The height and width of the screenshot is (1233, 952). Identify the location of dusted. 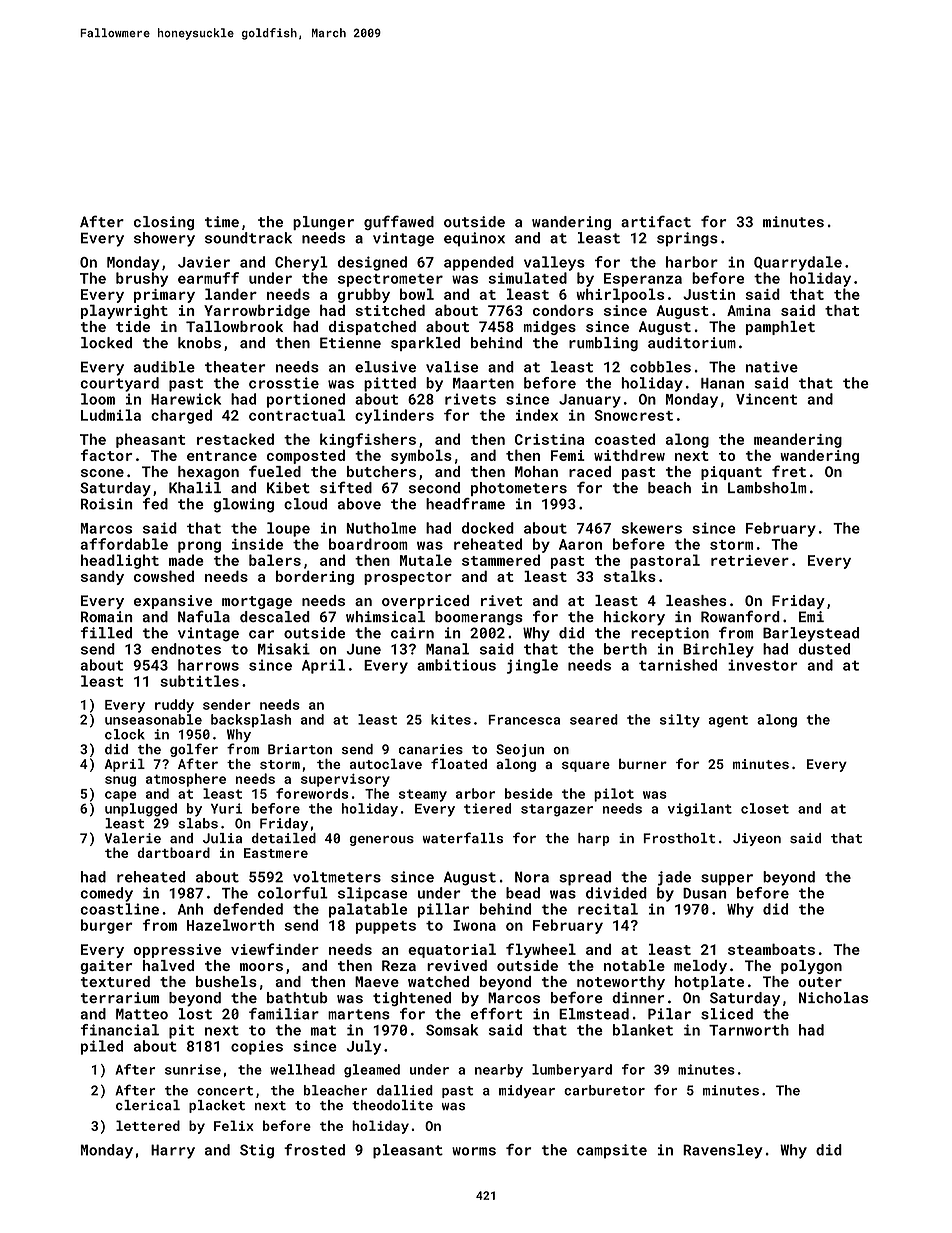
(824, 649).
